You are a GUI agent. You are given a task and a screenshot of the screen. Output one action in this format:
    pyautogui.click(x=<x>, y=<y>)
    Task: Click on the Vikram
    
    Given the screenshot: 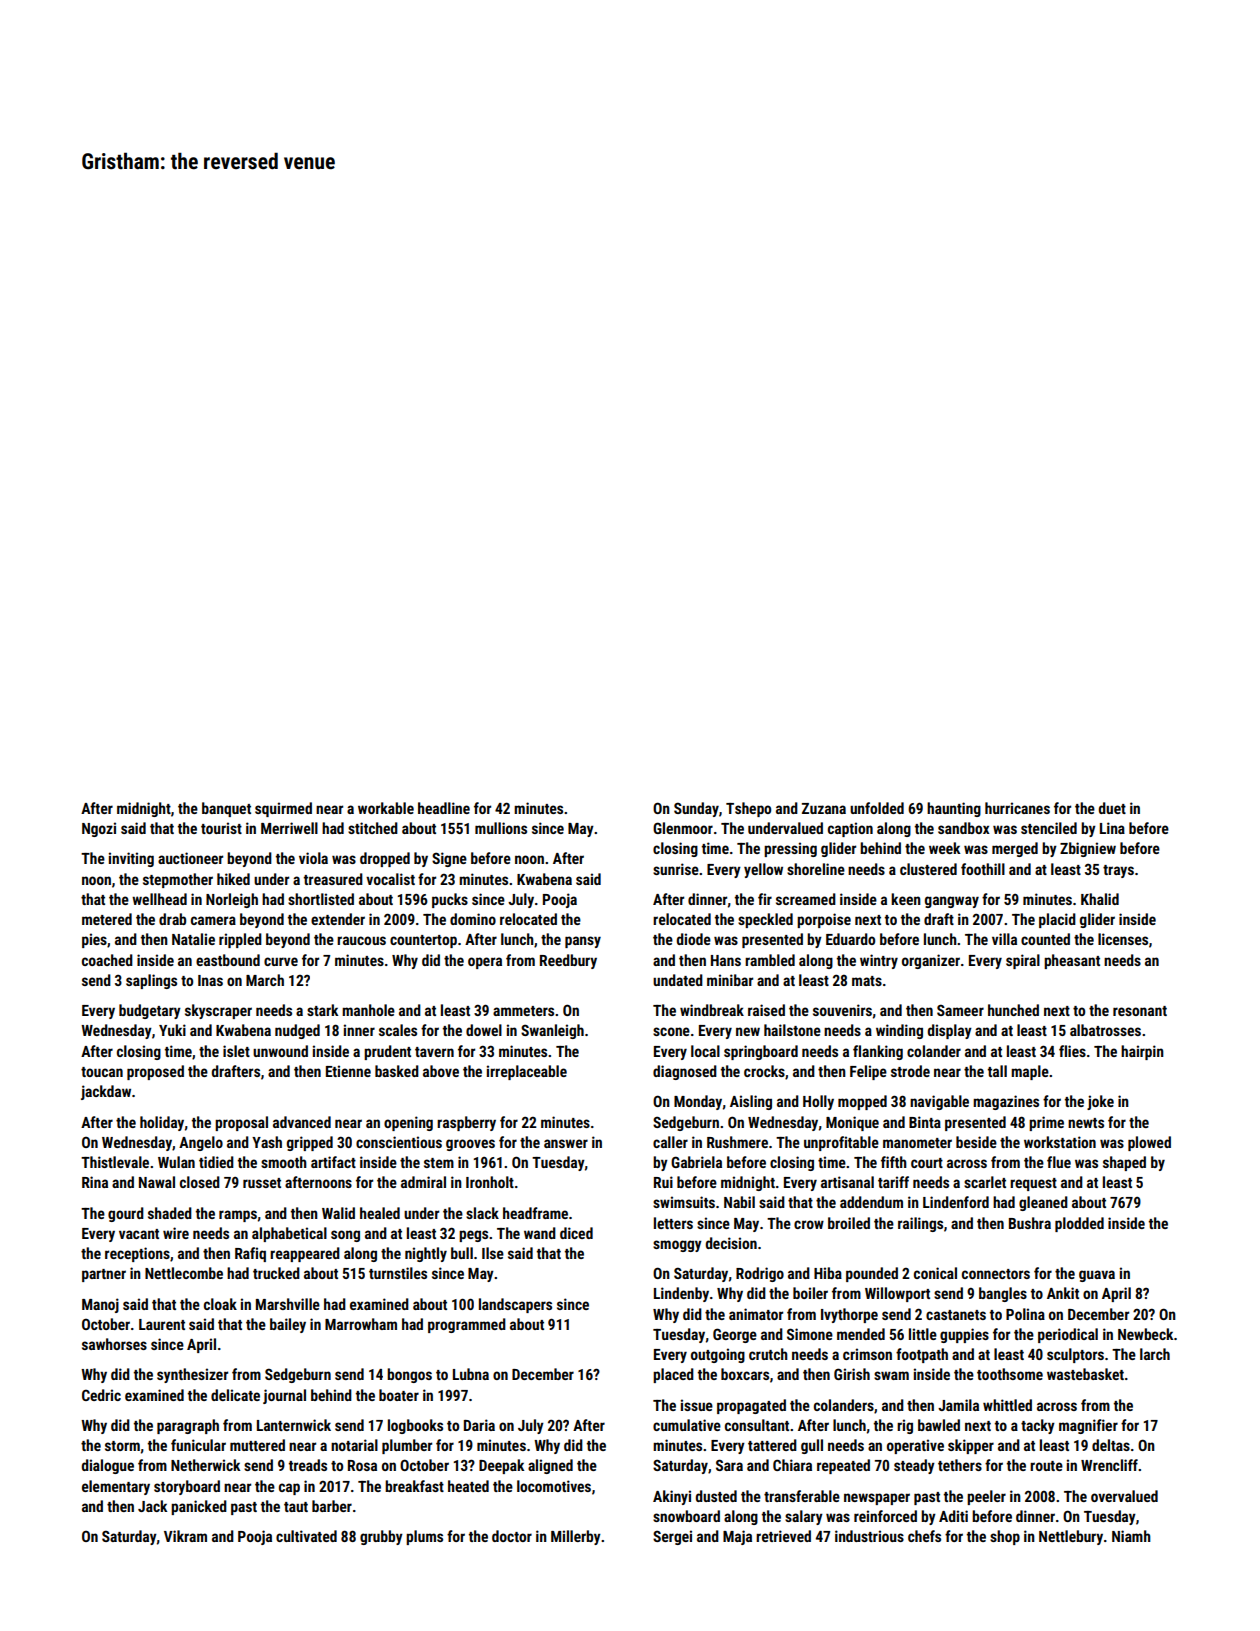 What is the action you would take?
    pyautogui.click(x=185, y=1536)
